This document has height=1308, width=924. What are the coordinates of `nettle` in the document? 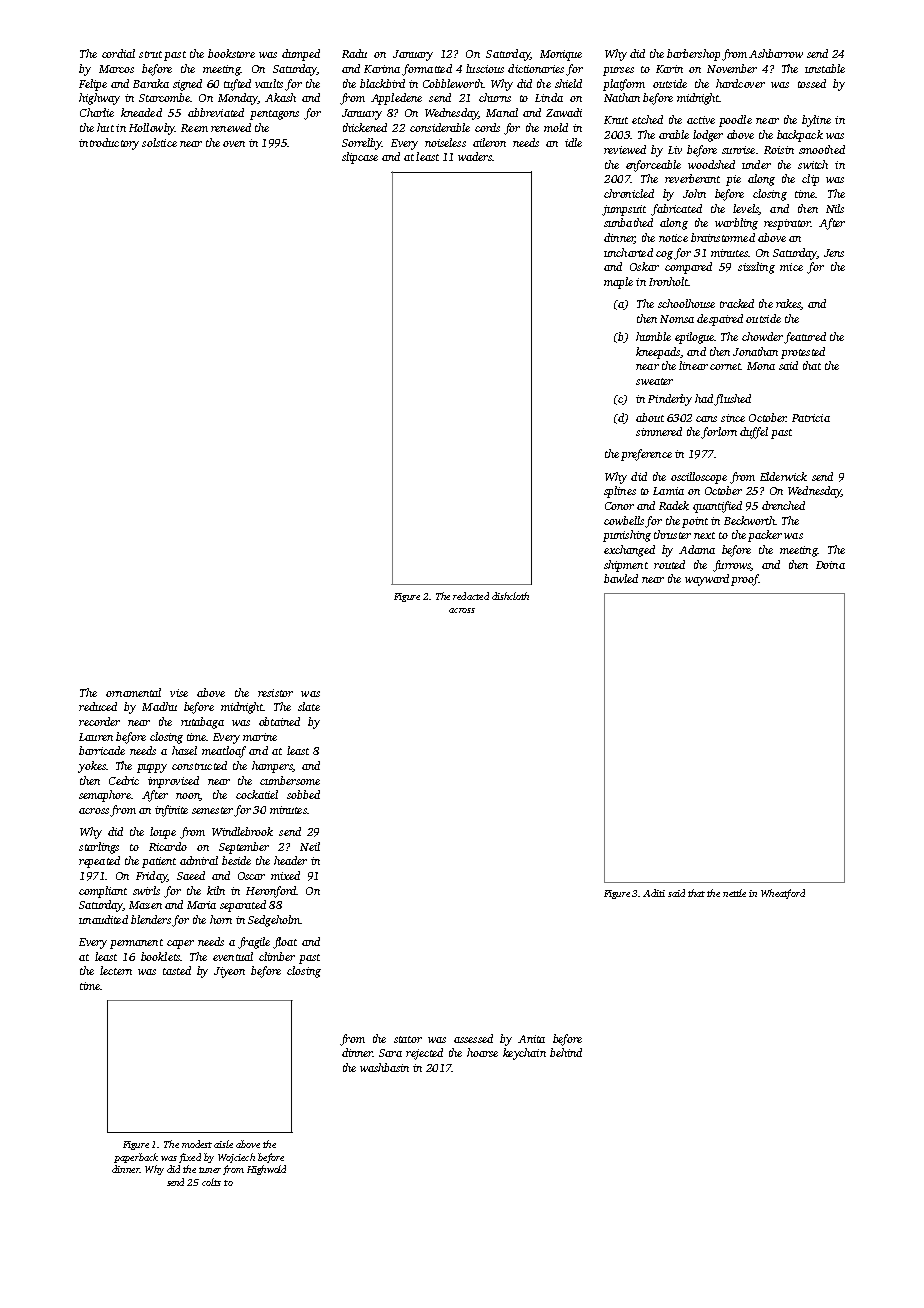 It's located at (734, 893).
